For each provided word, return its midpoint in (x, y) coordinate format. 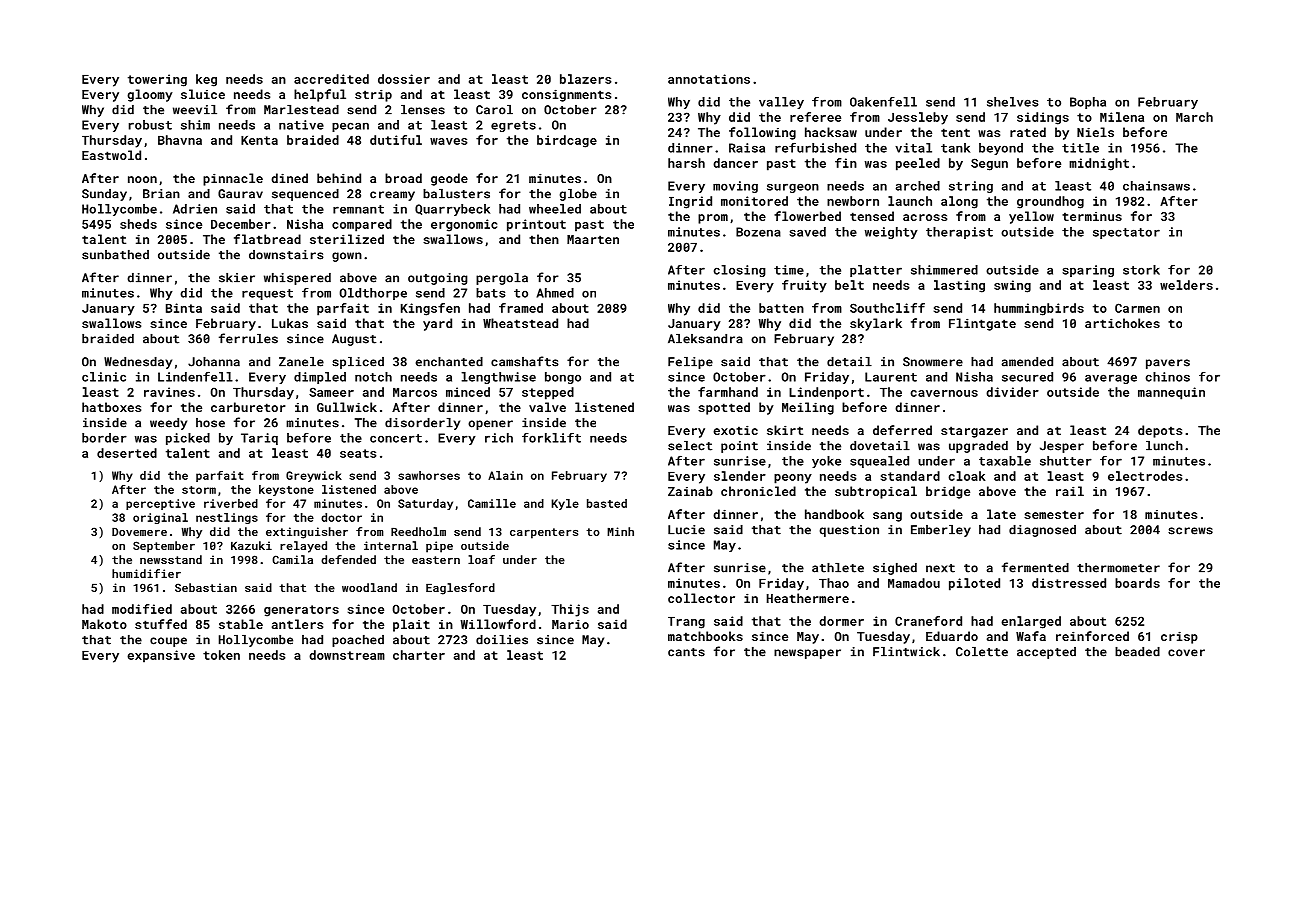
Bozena (758, 232)
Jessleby (918, 118)
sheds (138, 224)
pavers (1168, 364)
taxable (1005, 461)
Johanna (214, 362)
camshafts (525, 361)
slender (740, 476)
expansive (161, 656)
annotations (709, 79)
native (301, 125)
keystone (286, 490)
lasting (959, 286)
